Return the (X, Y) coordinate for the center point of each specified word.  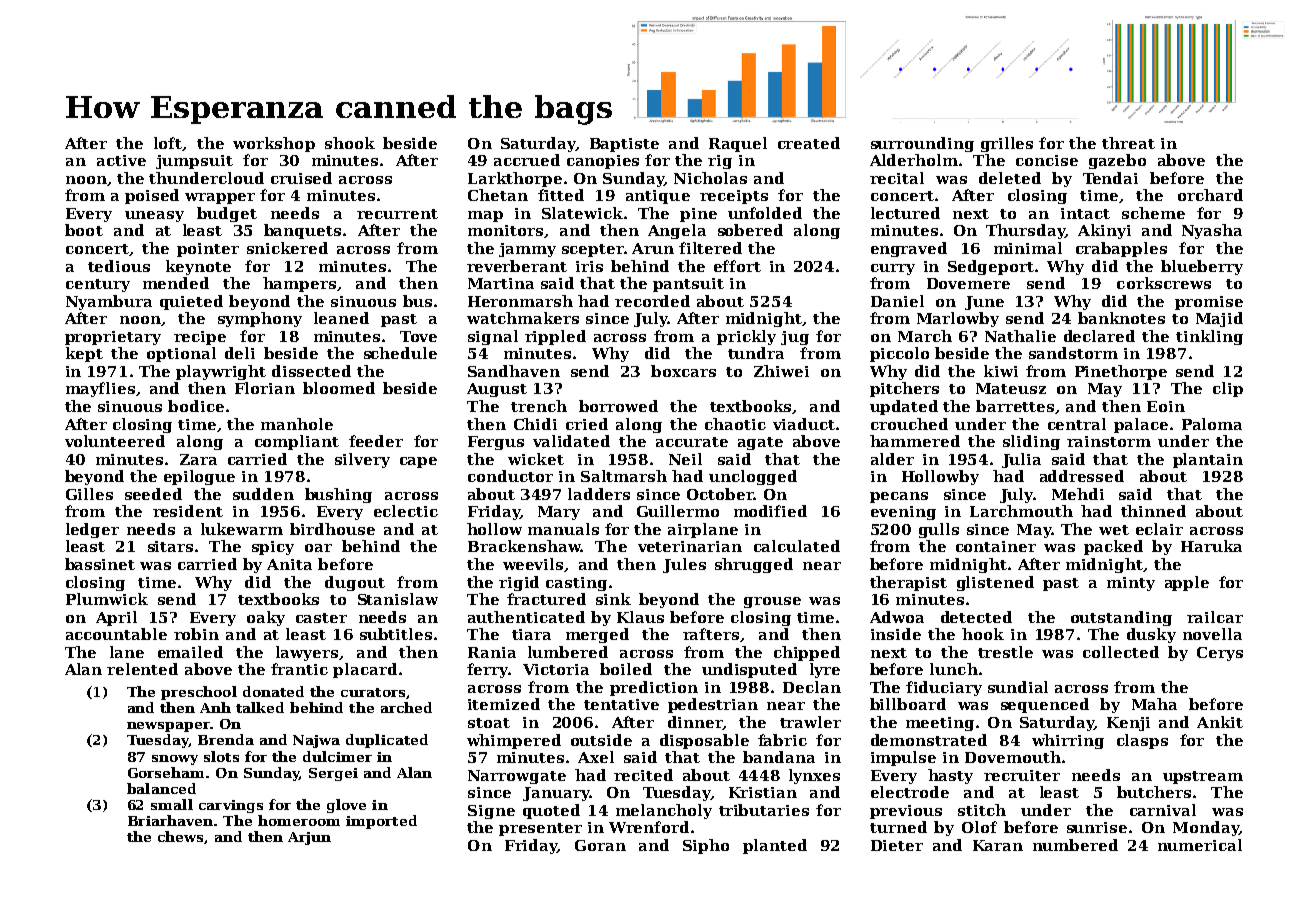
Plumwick (107, 599)
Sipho (706, 846)
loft (168, 143)
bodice (196, 406)
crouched (909, 424)
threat (1128, 143)
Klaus (640, 617)
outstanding (1121, 618)
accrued (527, 160)
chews (180, 836)
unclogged (753, 477)
